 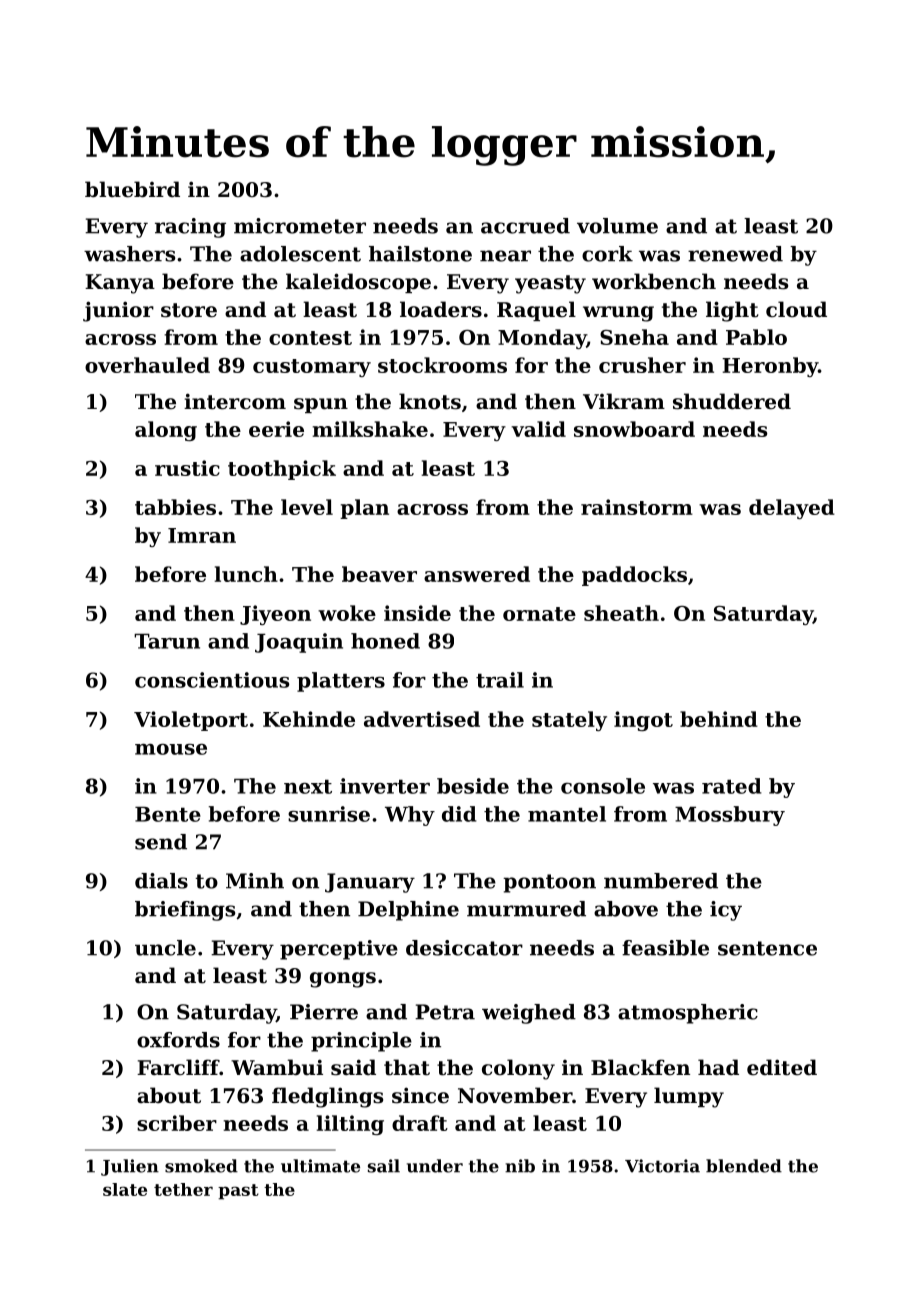 What do you see at coordinates (129, 254) in the screenshot?
I see `washers` at bounding box center [129, 254].
